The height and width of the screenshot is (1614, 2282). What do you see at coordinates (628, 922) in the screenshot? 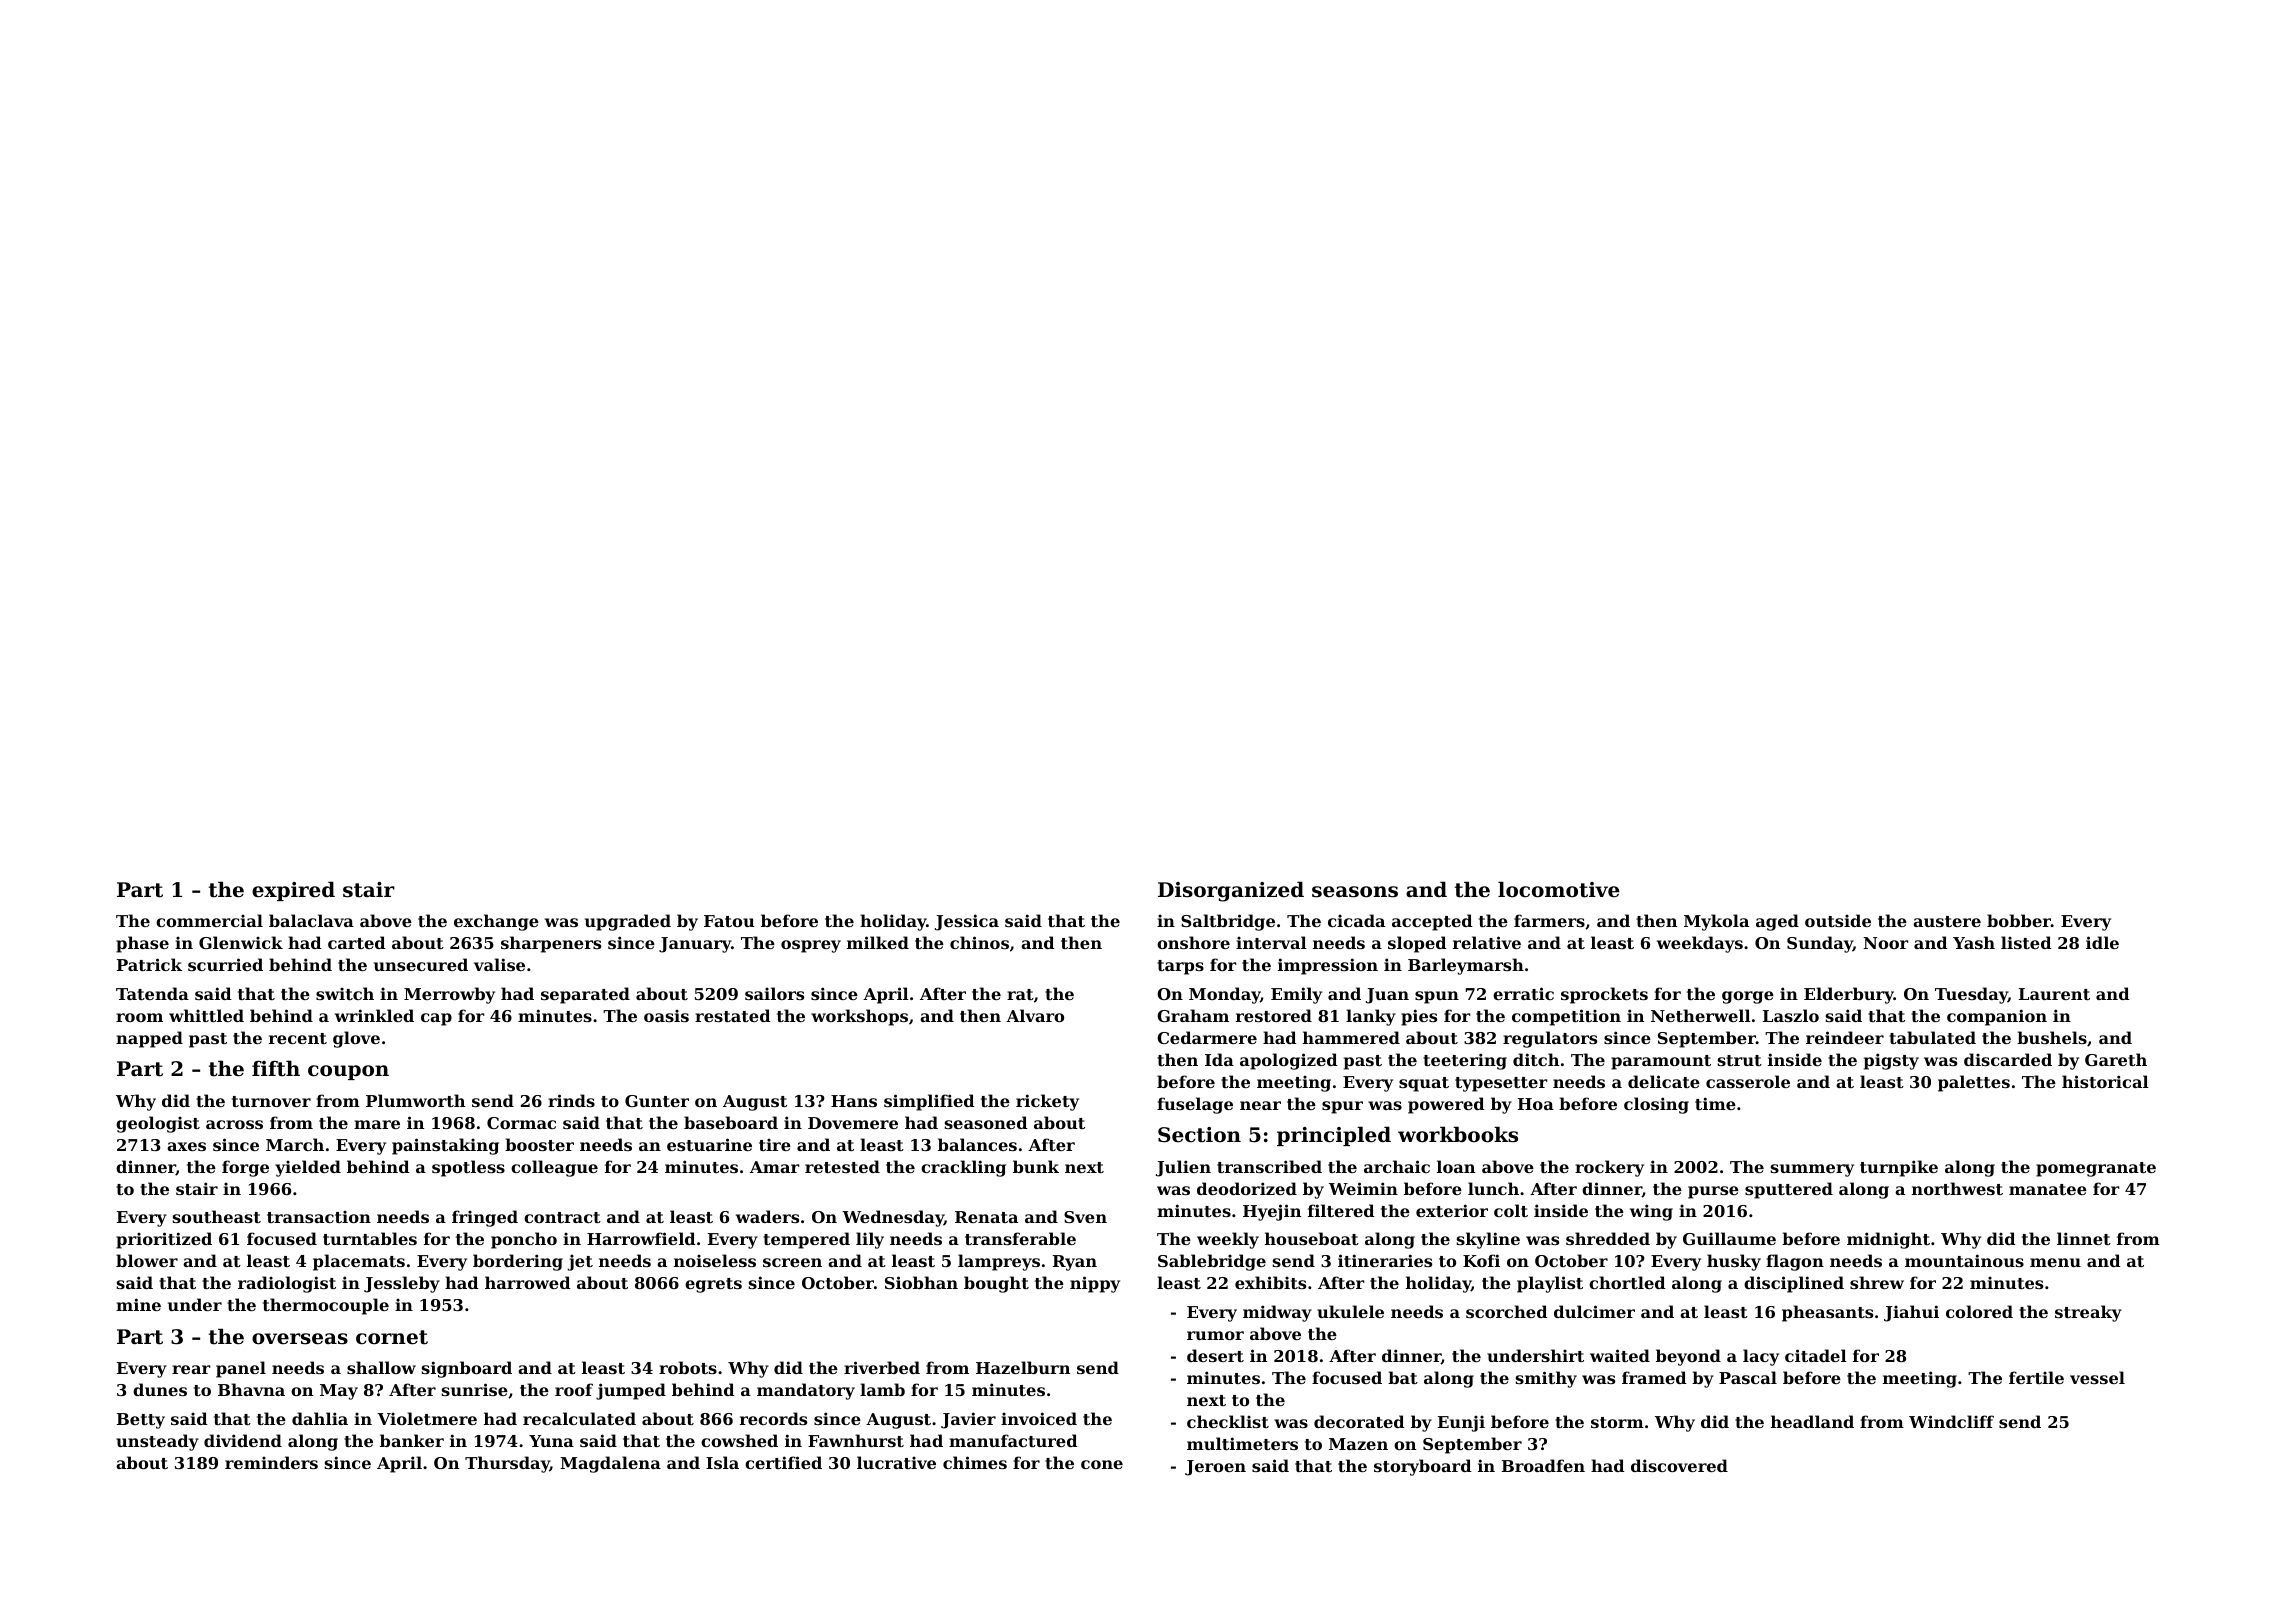
I see `upgraded` at bounding box center [628, 922].
